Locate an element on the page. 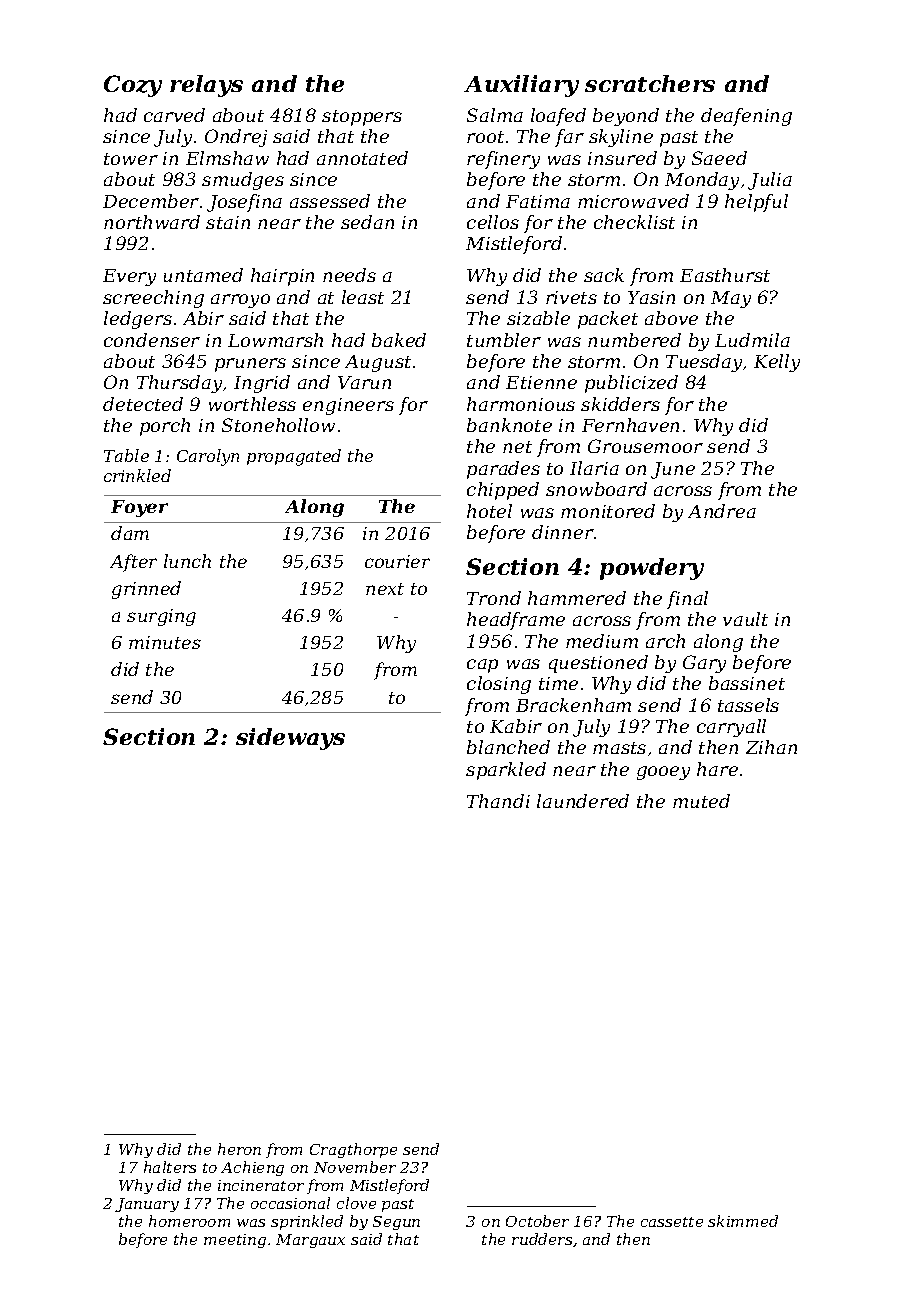  skimmed is located at coordinates (743, 1221).
